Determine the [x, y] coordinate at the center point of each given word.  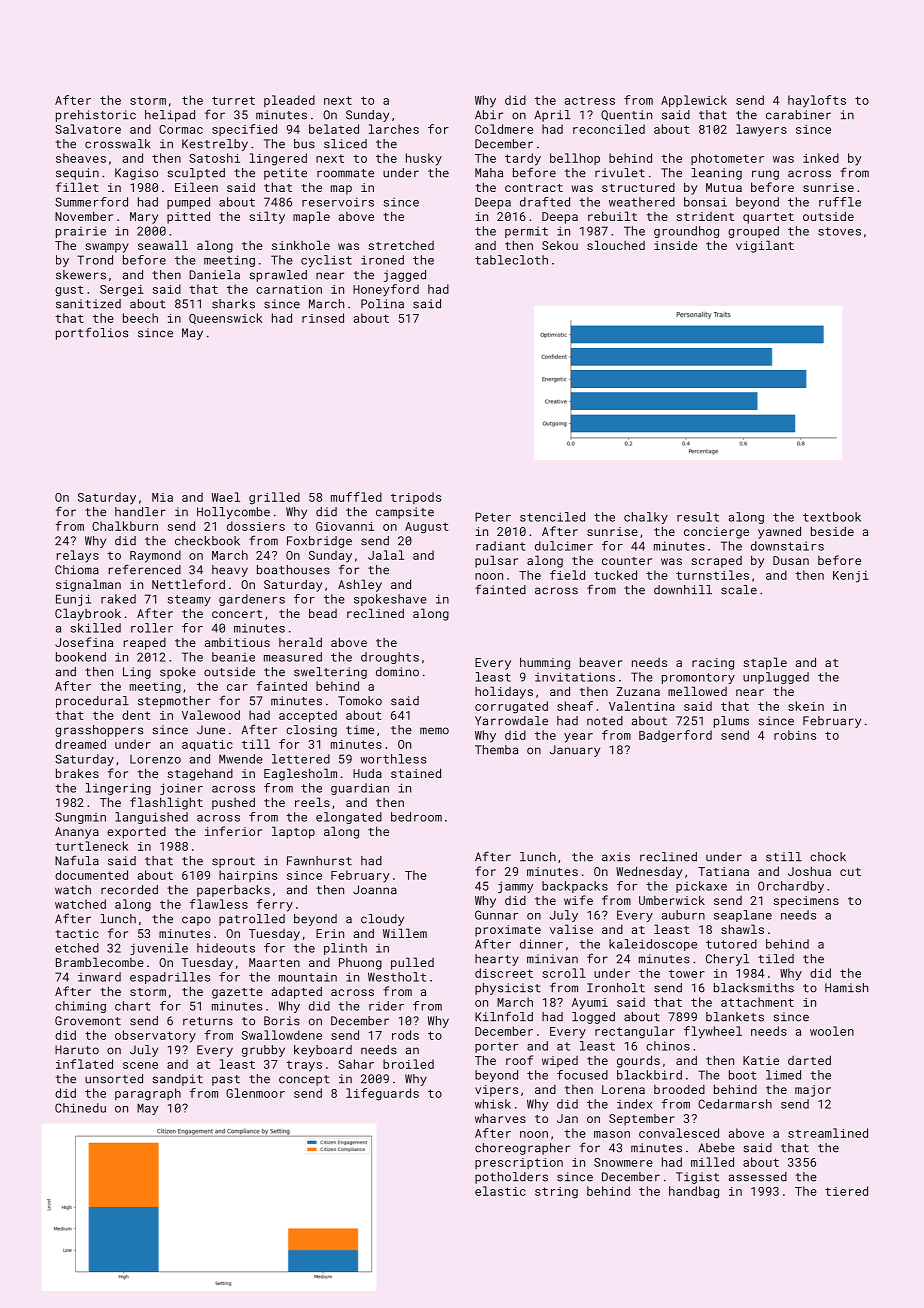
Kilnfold [504, 1016]
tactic [77, 933]
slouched [616, 245]
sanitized [88, 304]
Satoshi [214, 158]
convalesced [679, 1133]
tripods [416, 498]
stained [416, 773]
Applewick [694, 101]
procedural [92, 702]
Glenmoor [255, 1093]
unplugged [776, 678]
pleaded [289, 101]
